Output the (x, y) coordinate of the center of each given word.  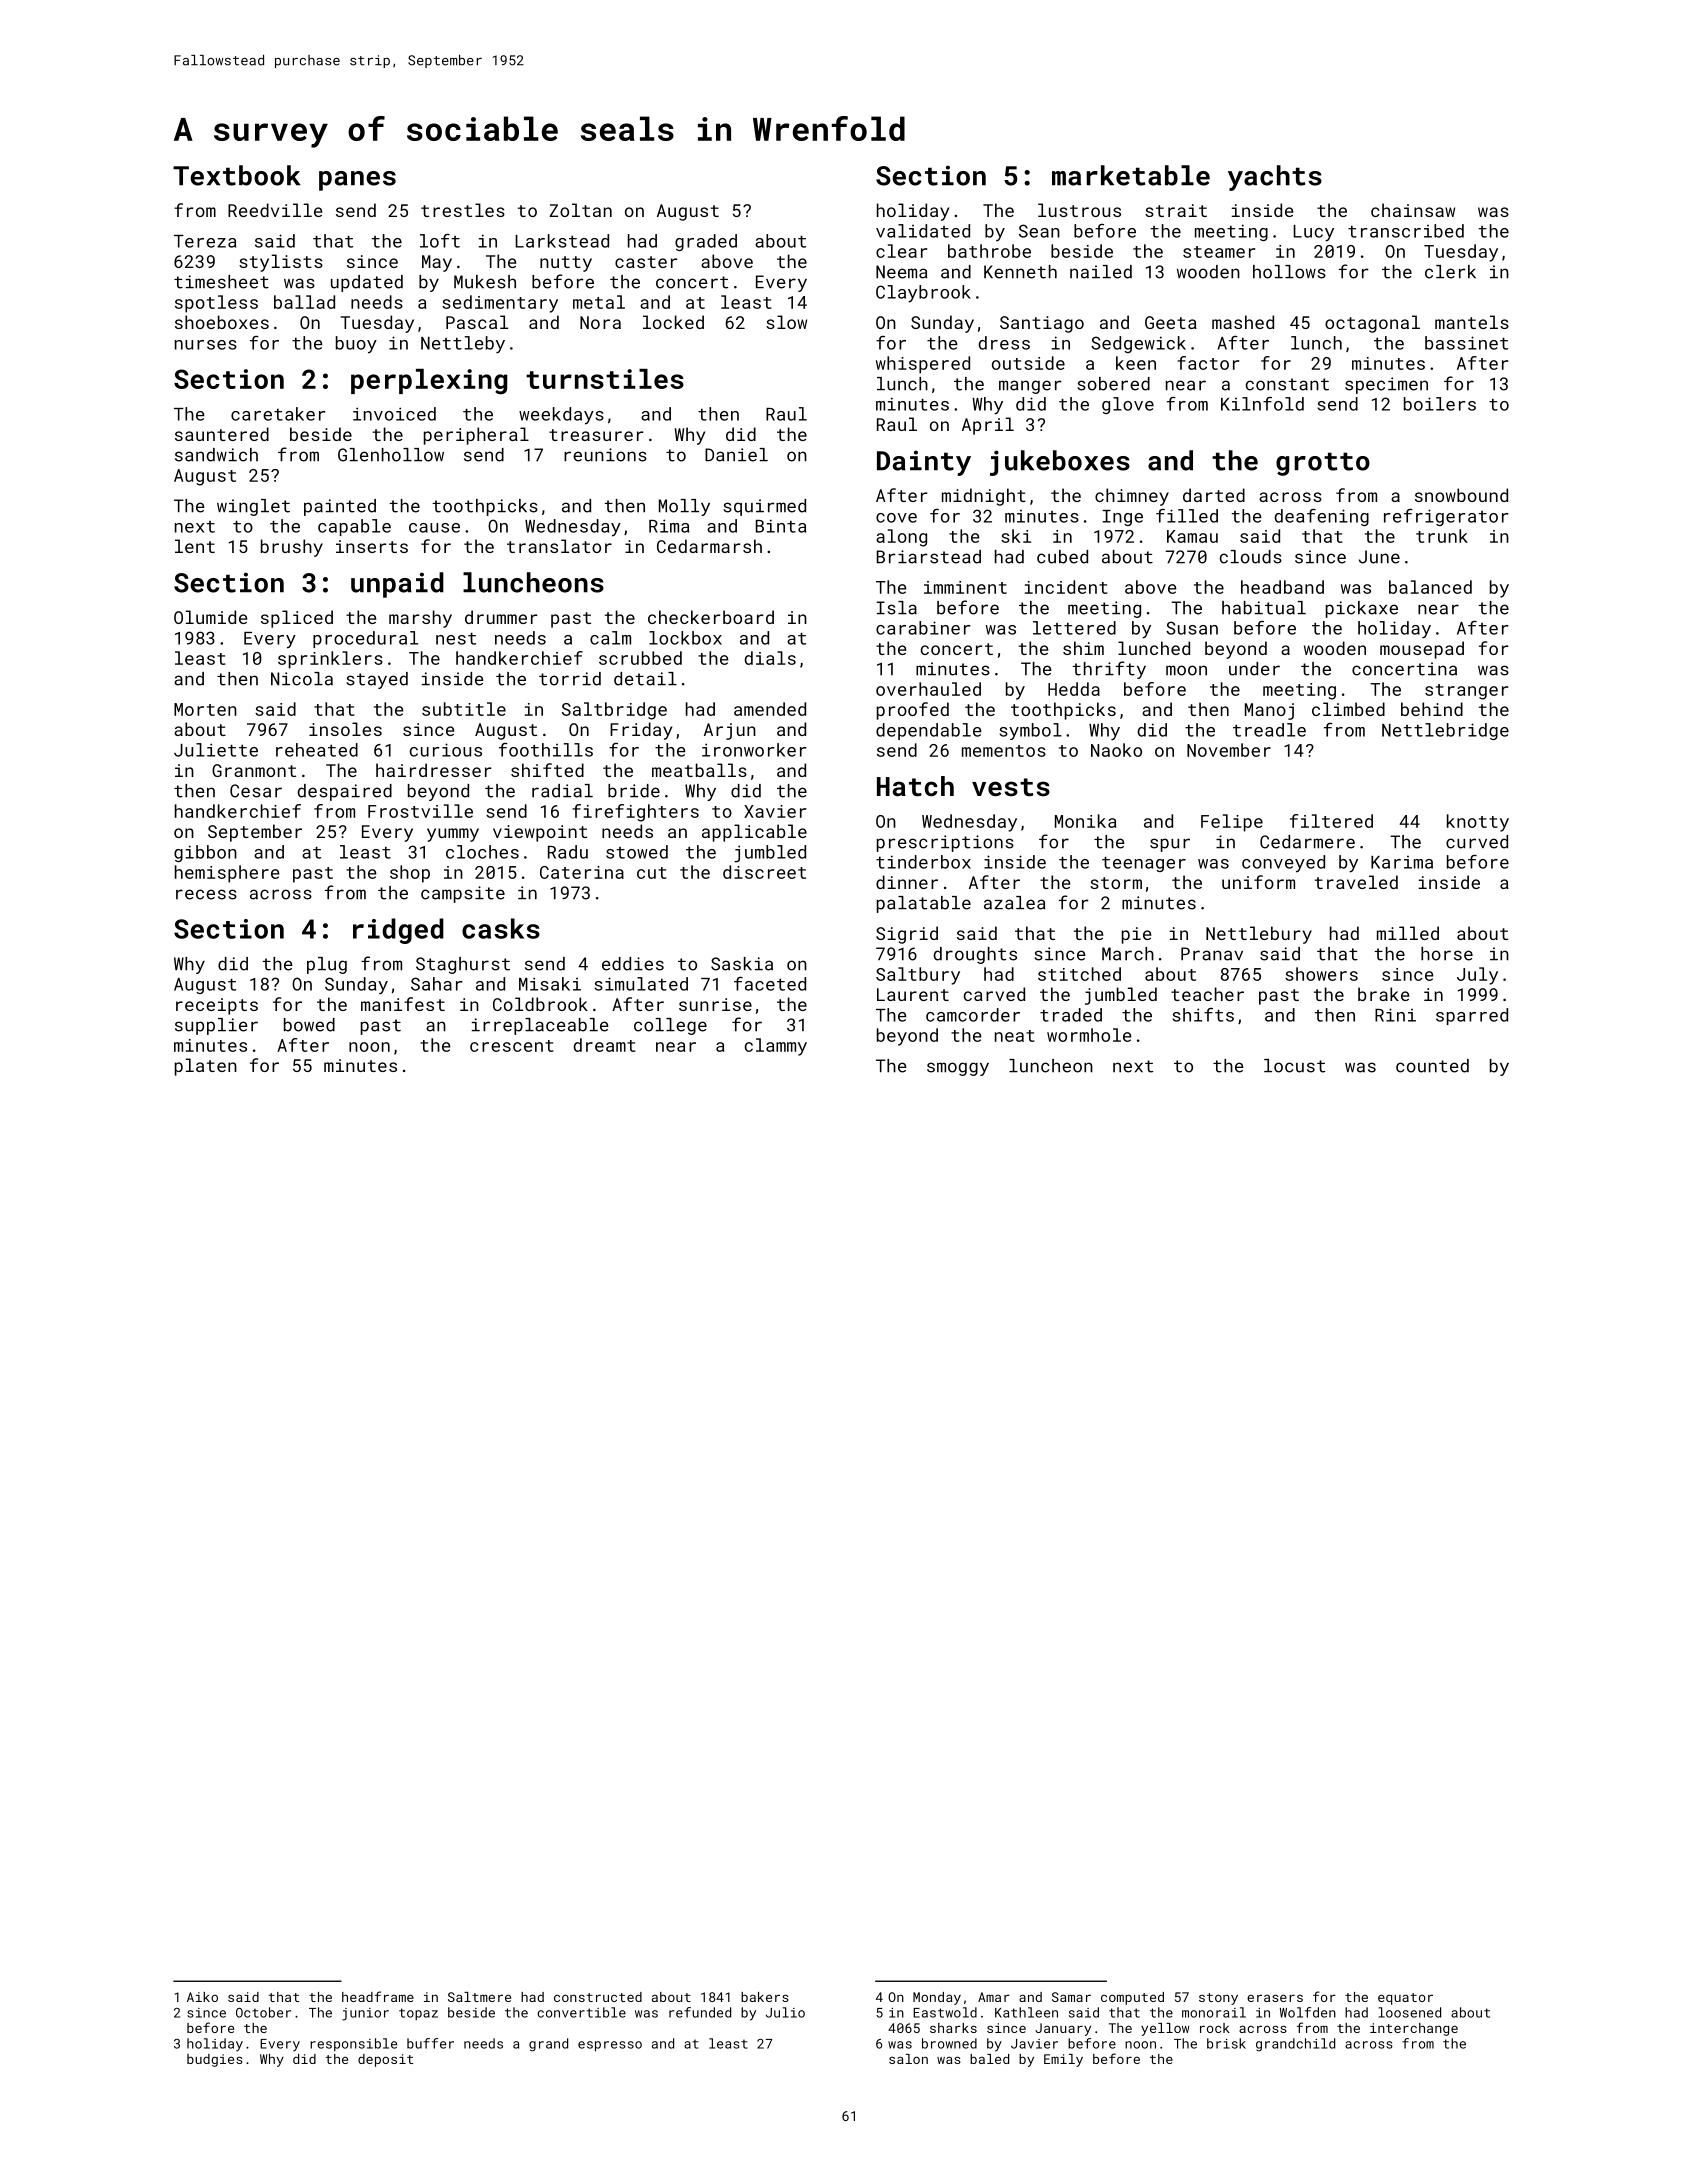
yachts (1275, 178)
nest (456, 639)
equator (1405, 1999)
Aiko (202, 1997)
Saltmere (479, 1997)
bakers (765, 1997)
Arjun (730, 731)
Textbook (237, 175)
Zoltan (581, 210)
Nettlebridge (1445, 731)
